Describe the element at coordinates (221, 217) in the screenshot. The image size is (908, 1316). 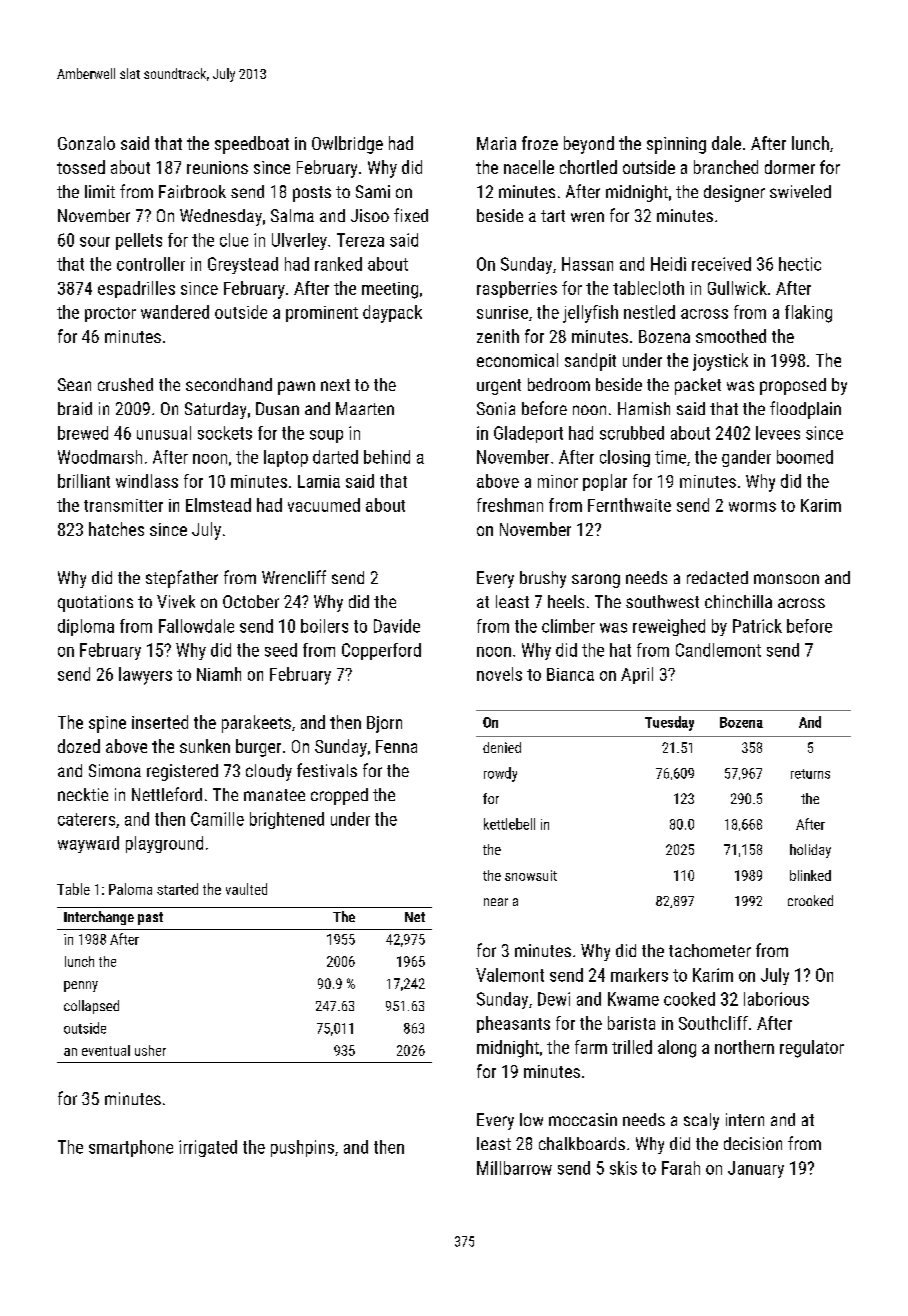
I see `Wednesday` at that location.
